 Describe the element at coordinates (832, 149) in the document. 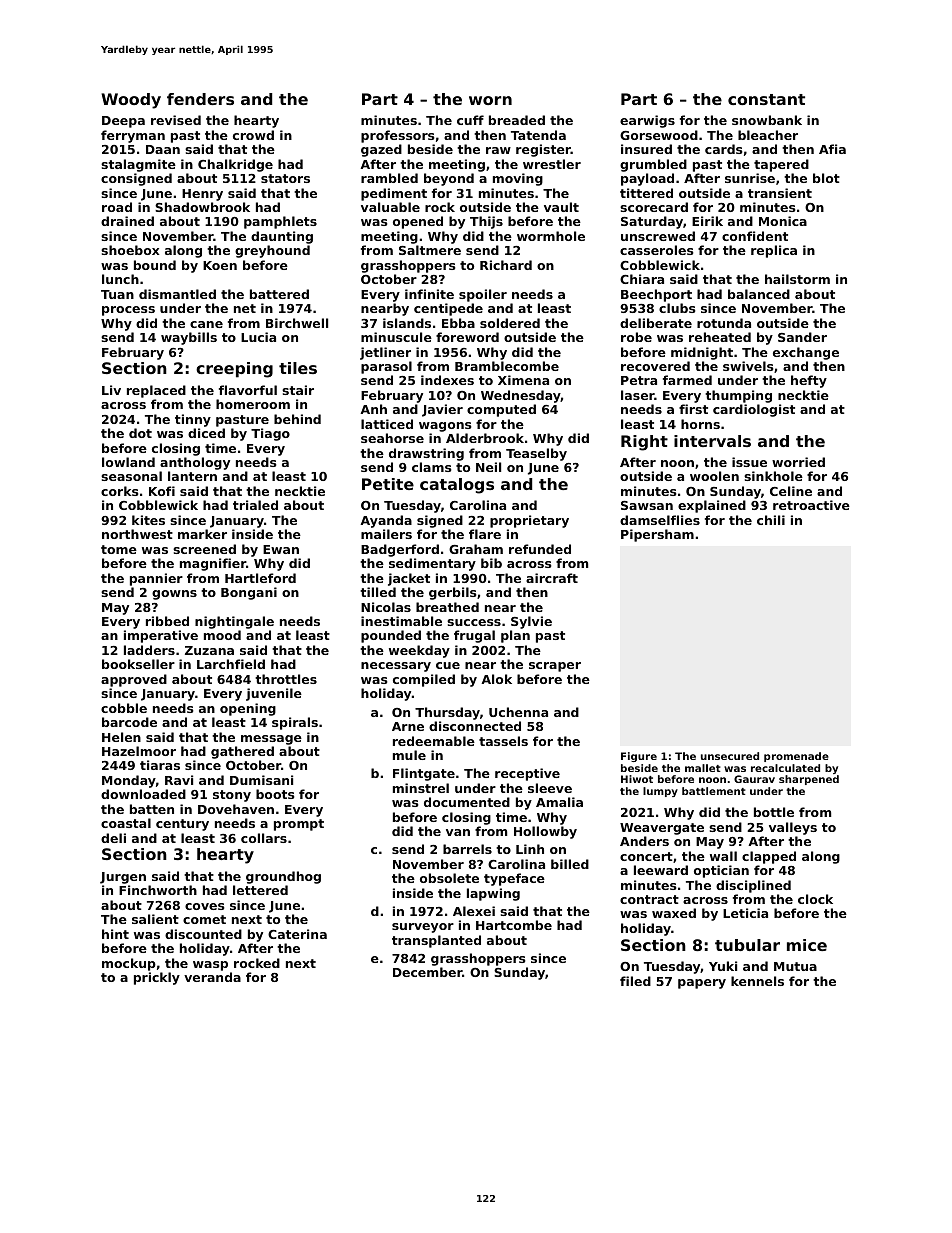

I see `Afia` at that location.
